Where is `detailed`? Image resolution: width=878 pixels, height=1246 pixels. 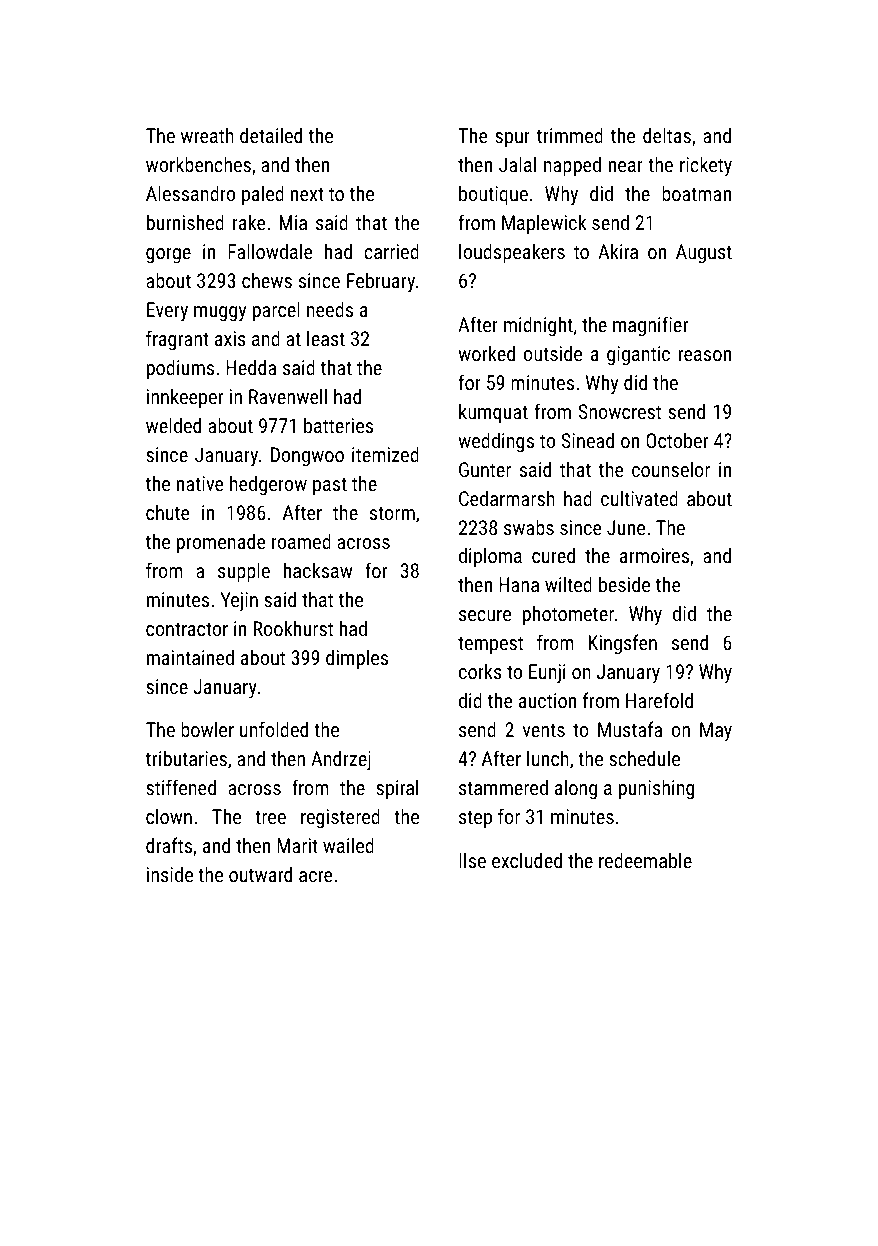 detailed is located at coordinates (271, 135).
